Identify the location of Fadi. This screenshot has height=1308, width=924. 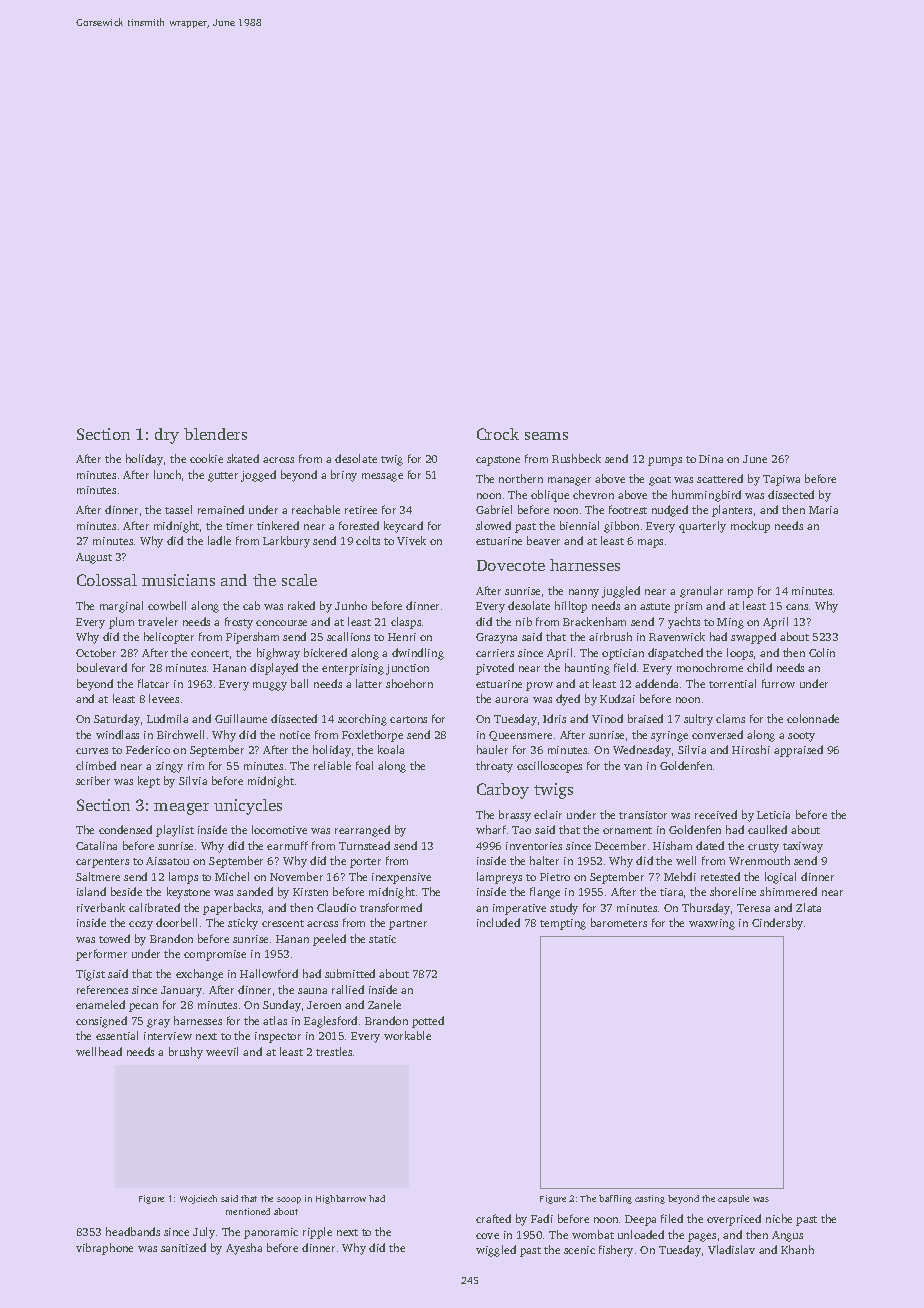
(542, 1218).
